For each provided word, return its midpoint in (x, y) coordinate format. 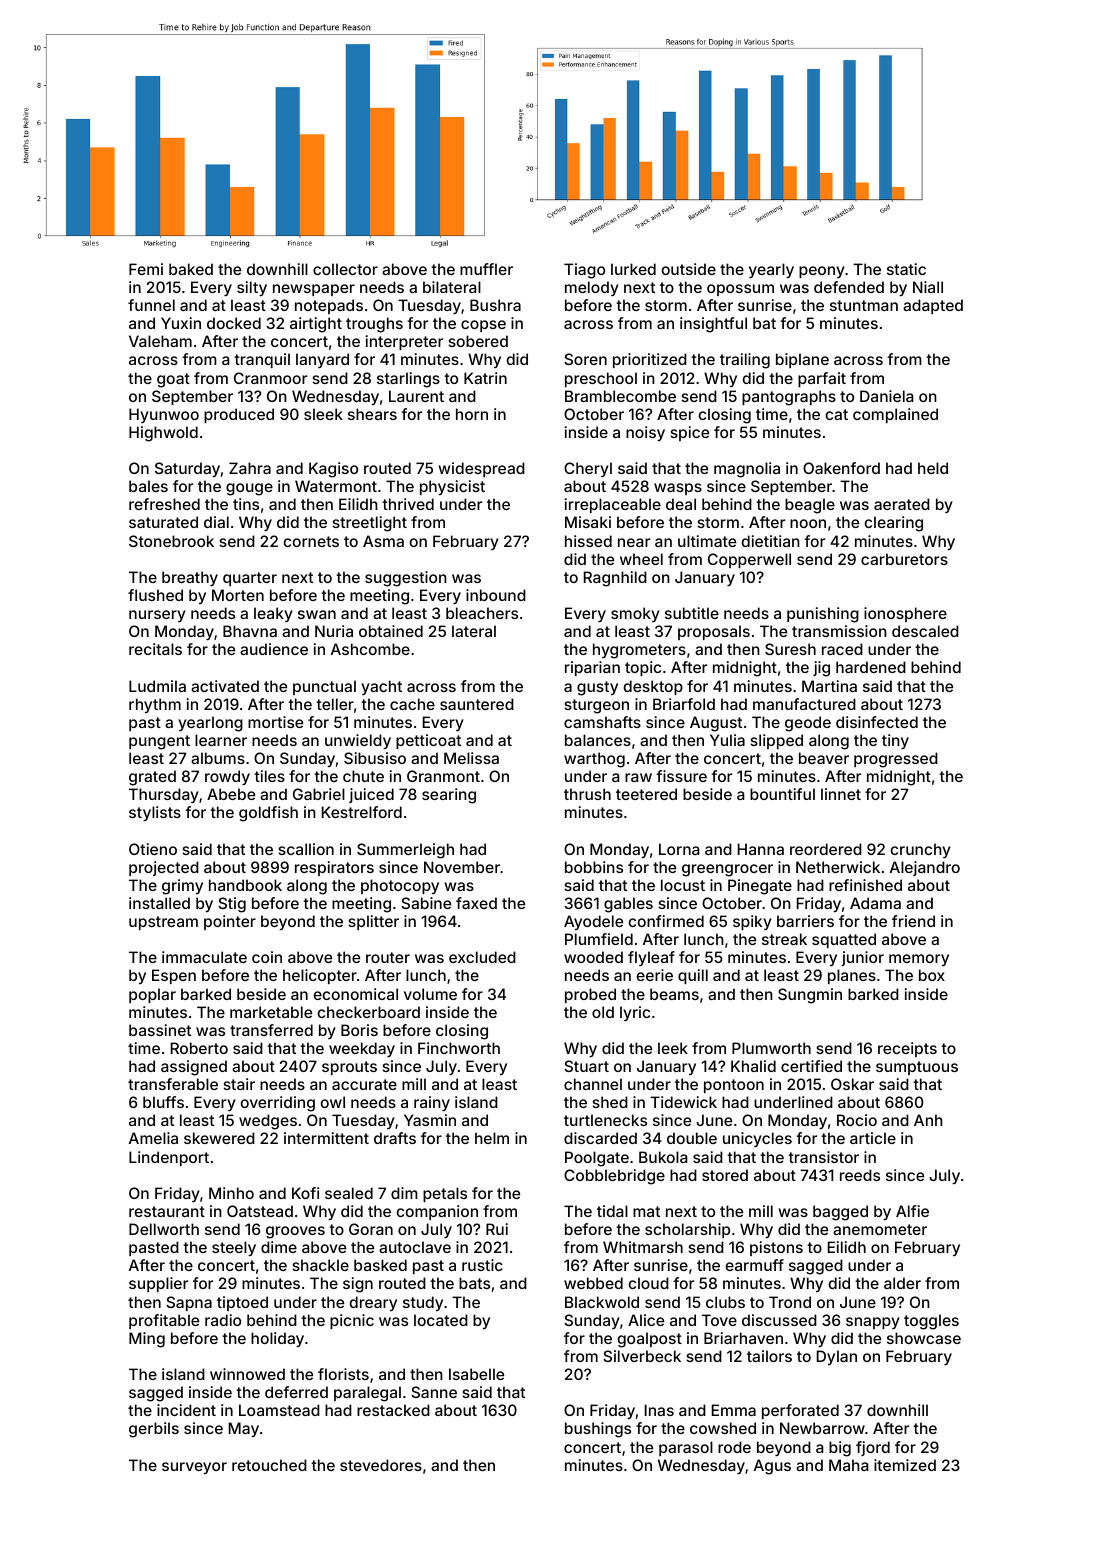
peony (822, 272)
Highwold (163, 434)
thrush (587, 794)
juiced (371, 795)
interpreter (404, 342)
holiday (277, 1339)
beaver (824, 758)
